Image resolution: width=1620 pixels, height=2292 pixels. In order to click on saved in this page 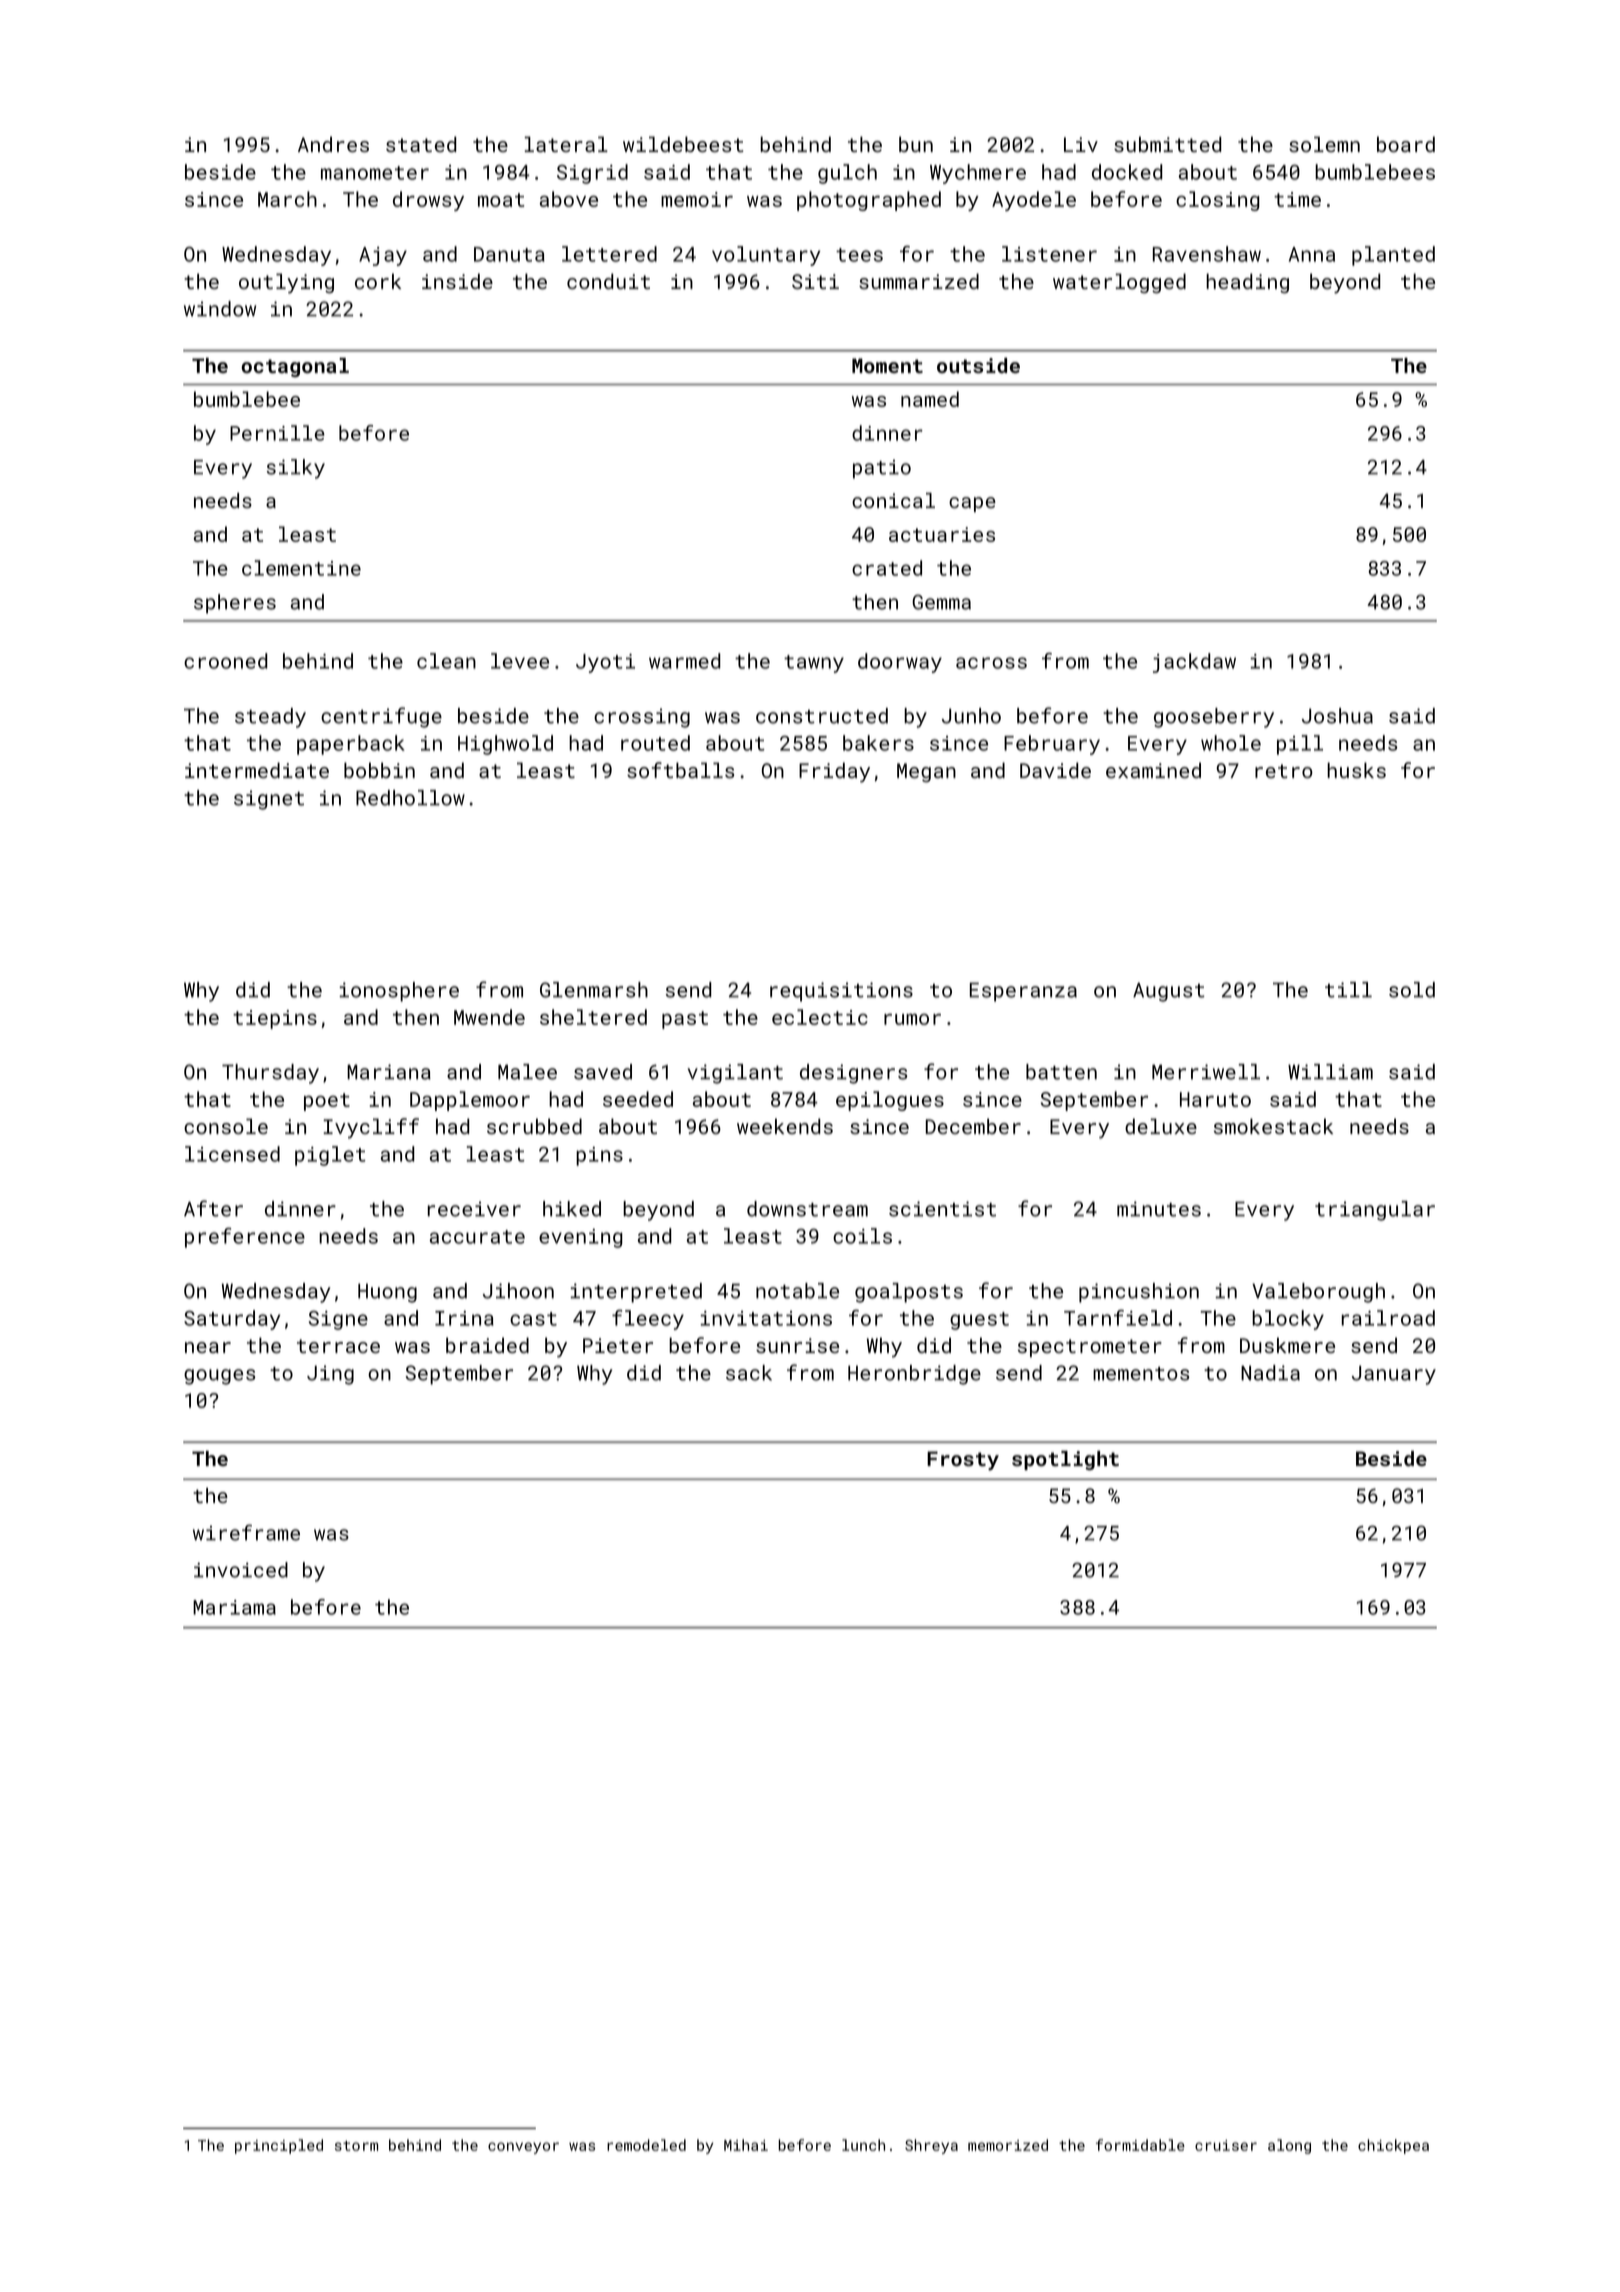, I will do `click(603, 1072)`.
